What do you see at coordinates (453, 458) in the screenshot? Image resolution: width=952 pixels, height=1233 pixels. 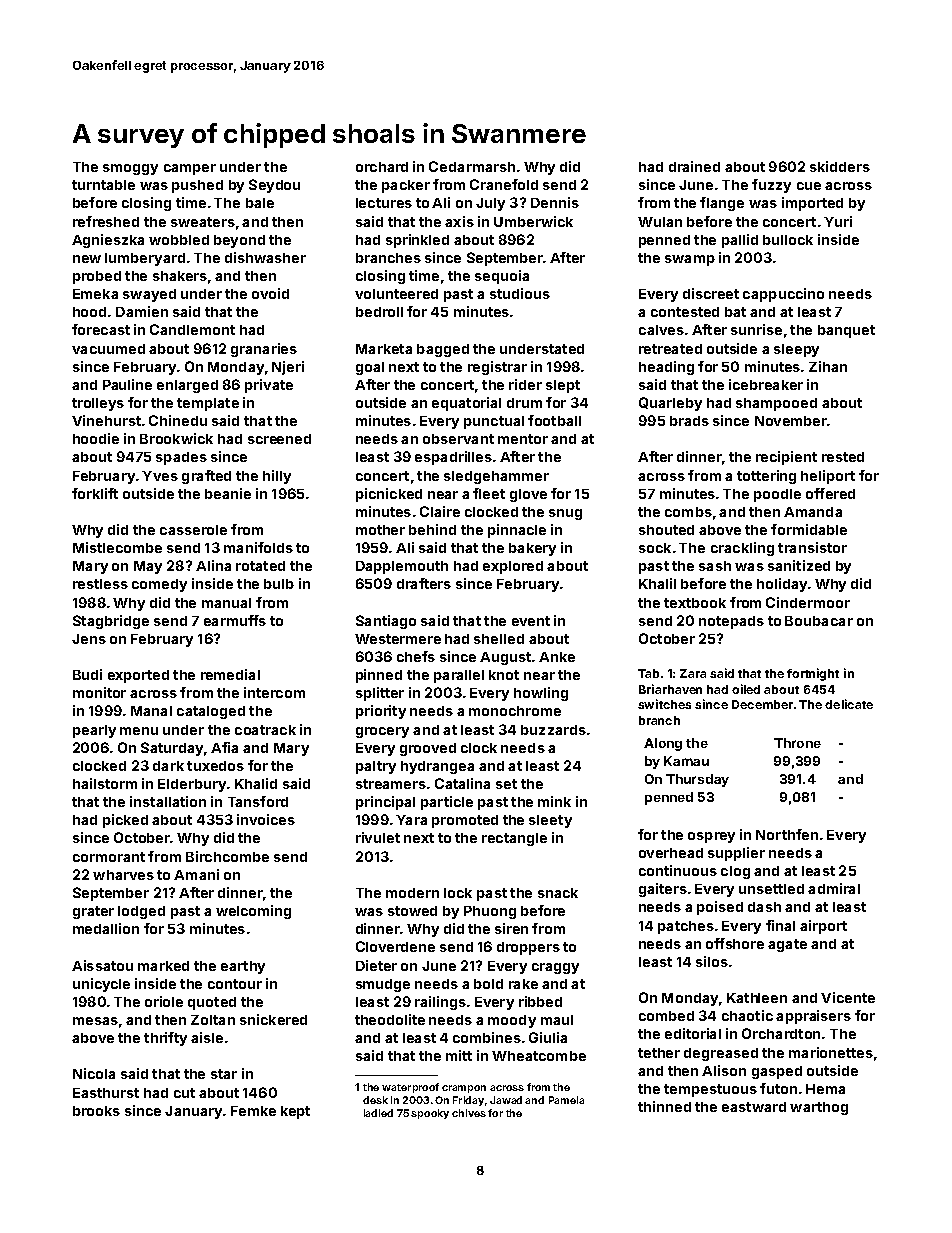 I see `espadrilles` at bounding box center [453, 458].
